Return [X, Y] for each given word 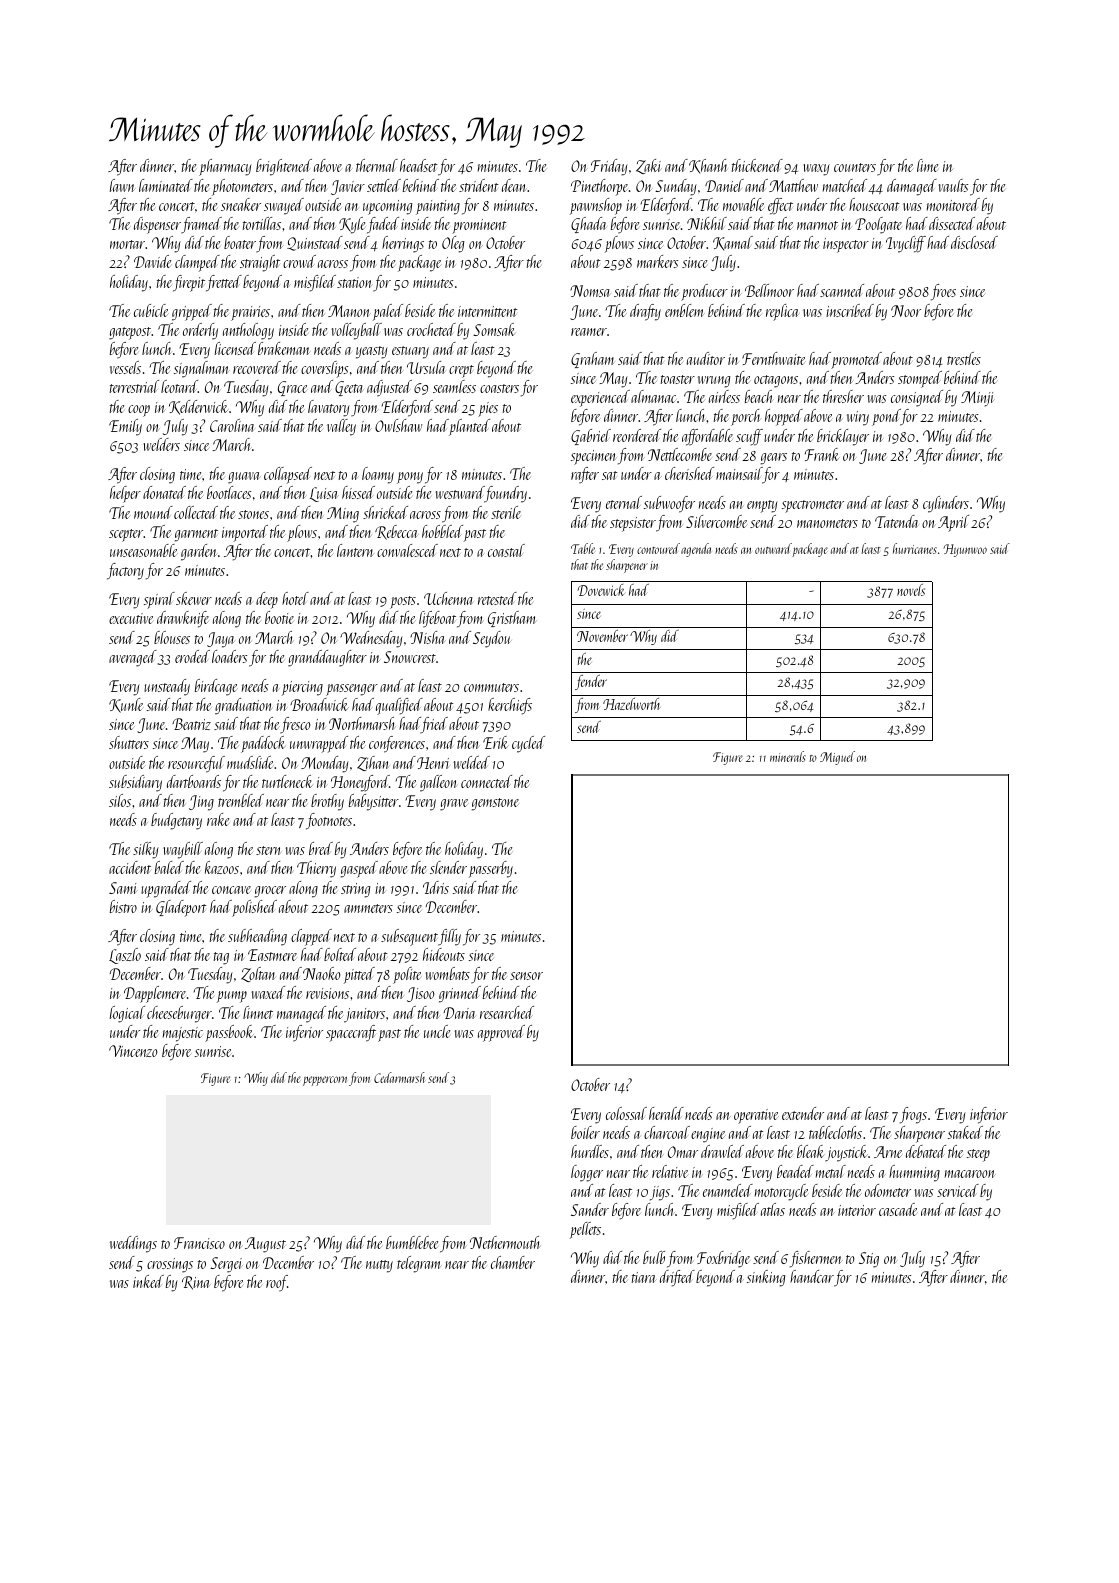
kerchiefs [510, 706]
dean [515, 185]
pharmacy [225, 167]
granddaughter [327, 658]
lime [927, 165]
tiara [644, 1277]
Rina [196, 1283]
